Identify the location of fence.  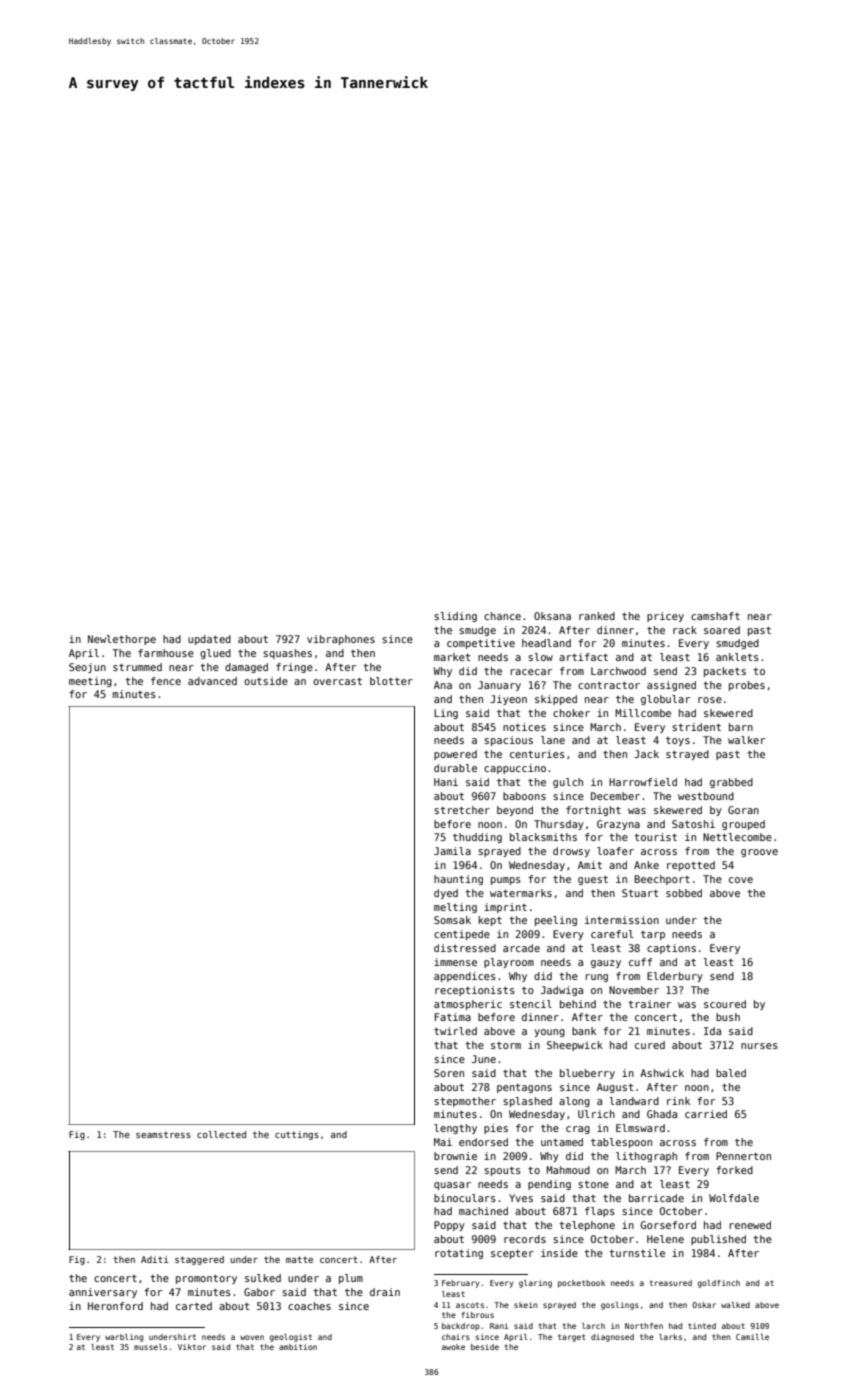
(166, 681).
